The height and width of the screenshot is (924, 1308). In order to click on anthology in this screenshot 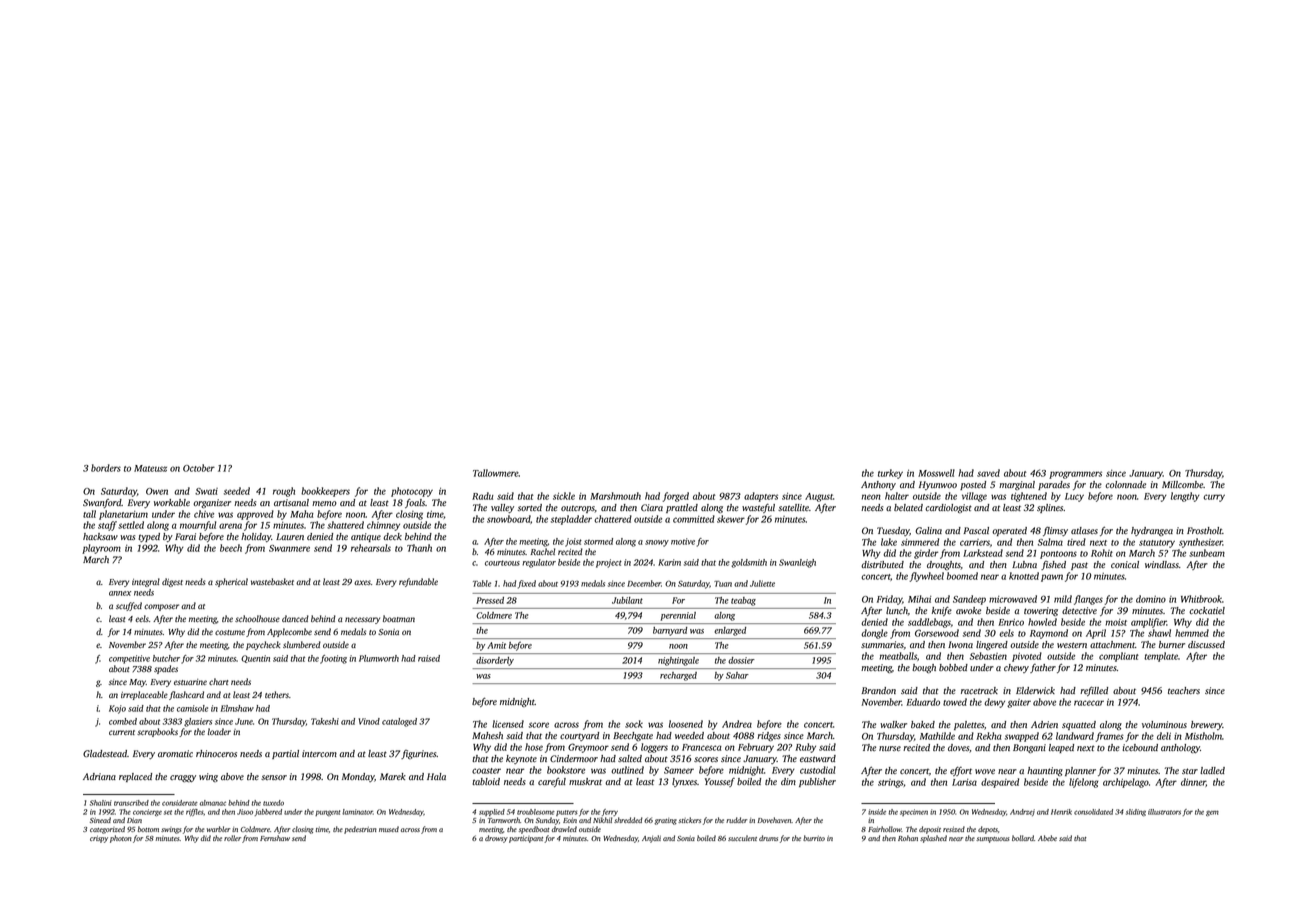, I will do `click(1180, 748)`.
